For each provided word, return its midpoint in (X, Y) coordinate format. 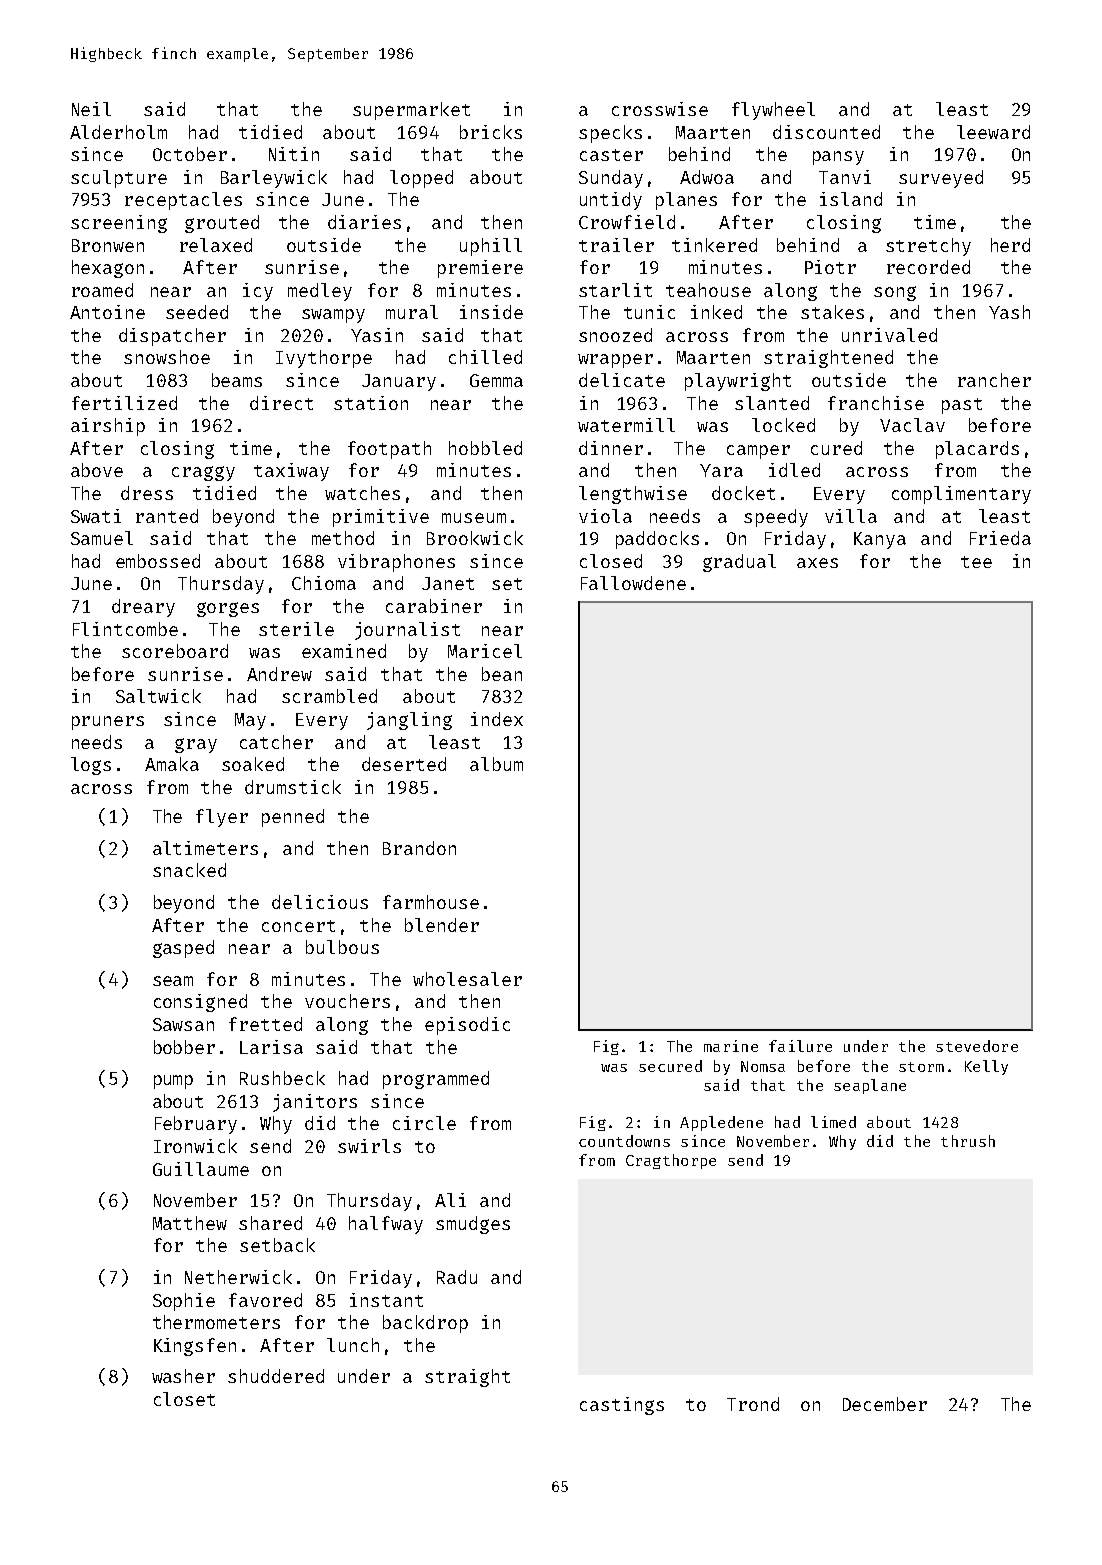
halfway (386, 1225)
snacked (189, 870)
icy (258, 292)
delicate (622, 380)
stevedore (977, 1046)
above (97, 470)
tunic (649, 312)
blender (442, 925)
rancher (994, 380)
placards (977, 450)
